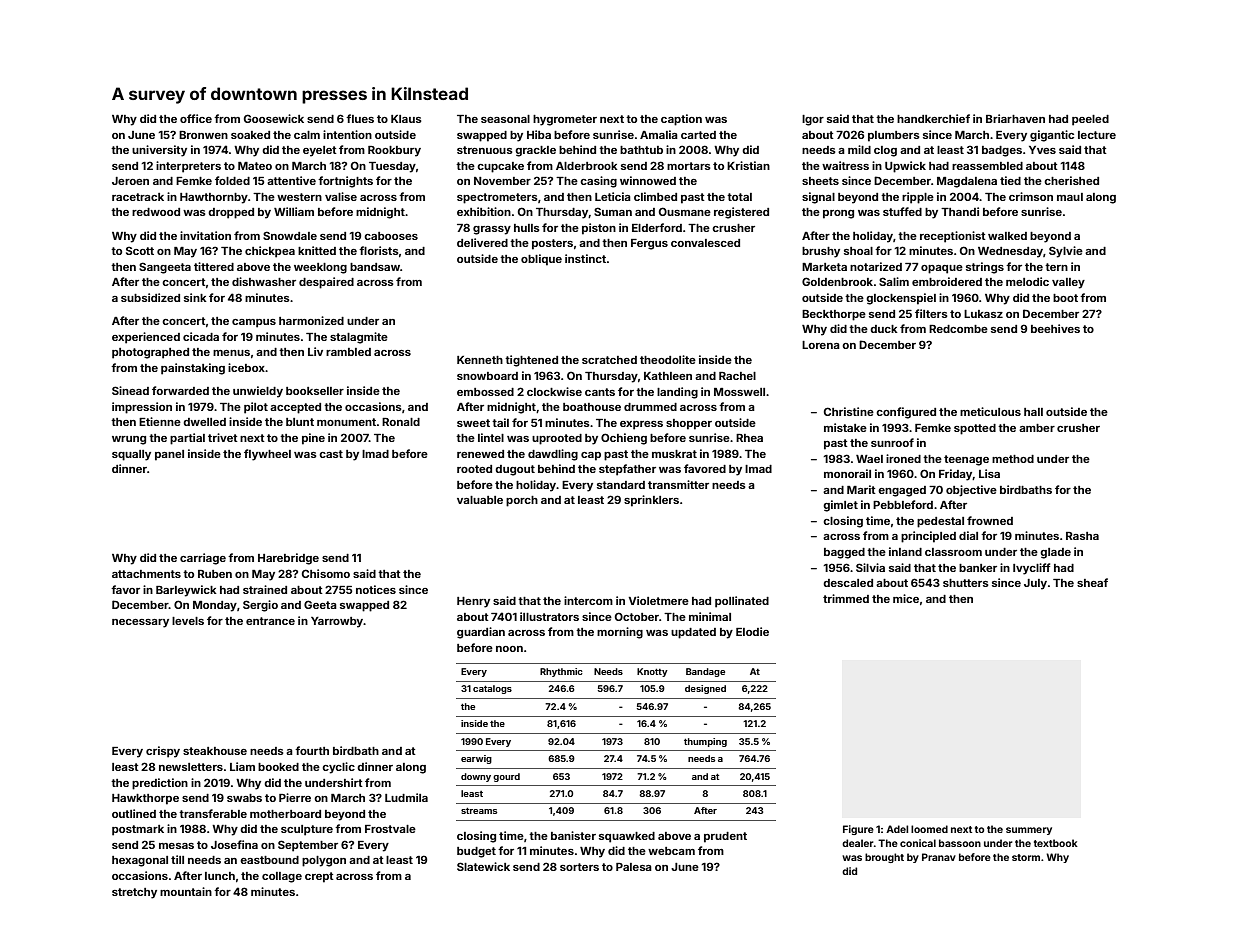  Describe the element at coordinates (933, 118) in the page. I see `handkerchief` at that location.
